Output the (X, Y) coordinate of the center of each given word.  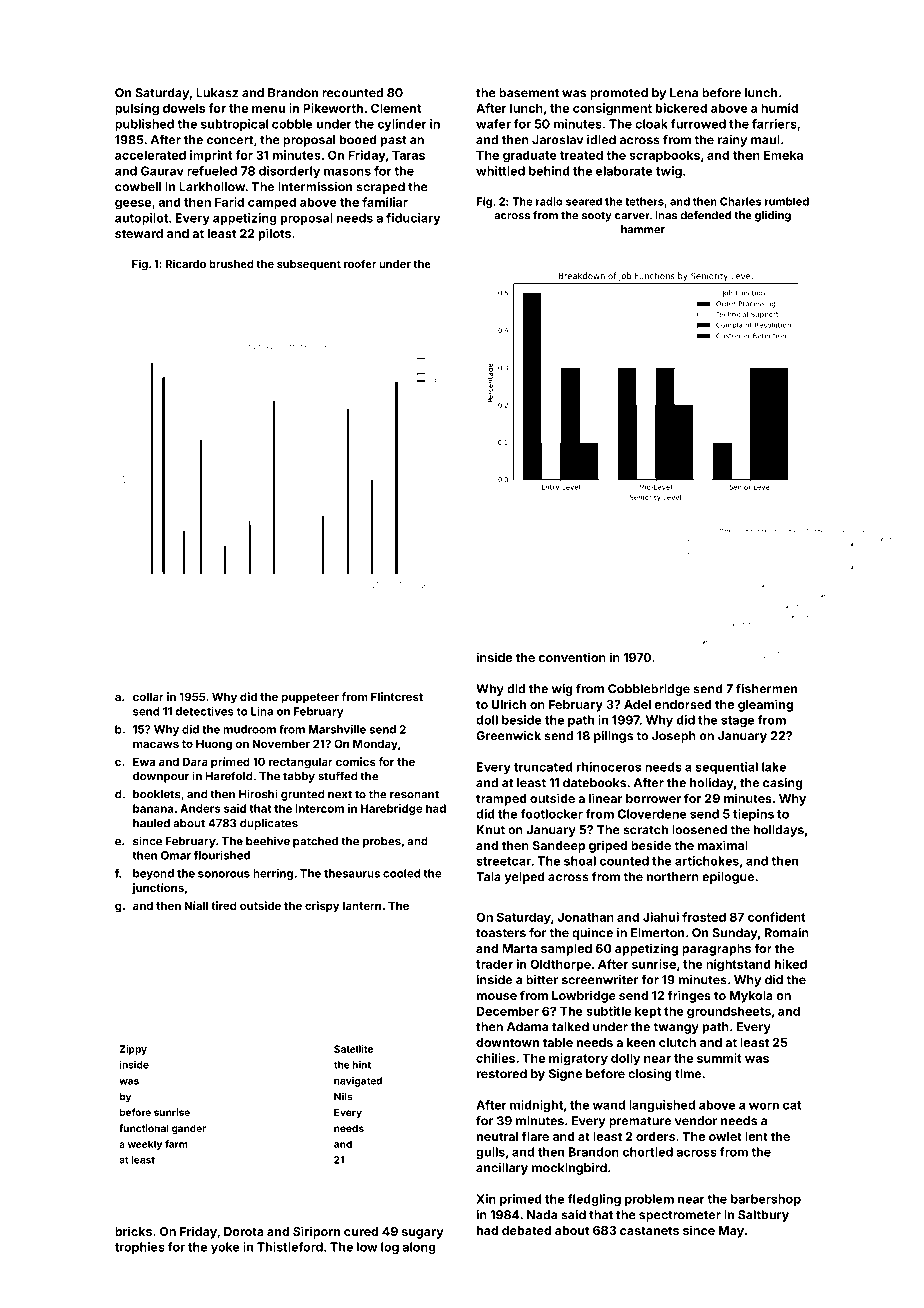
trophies (140, 1248)
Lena (684, 93)
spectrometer (680, 1216)
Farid (229, 202)
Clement (396, 108)
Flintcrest (397, 696)
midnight (536, 1106)
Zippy (133, 1050)
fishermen (766, 689)
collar (148, 696)
